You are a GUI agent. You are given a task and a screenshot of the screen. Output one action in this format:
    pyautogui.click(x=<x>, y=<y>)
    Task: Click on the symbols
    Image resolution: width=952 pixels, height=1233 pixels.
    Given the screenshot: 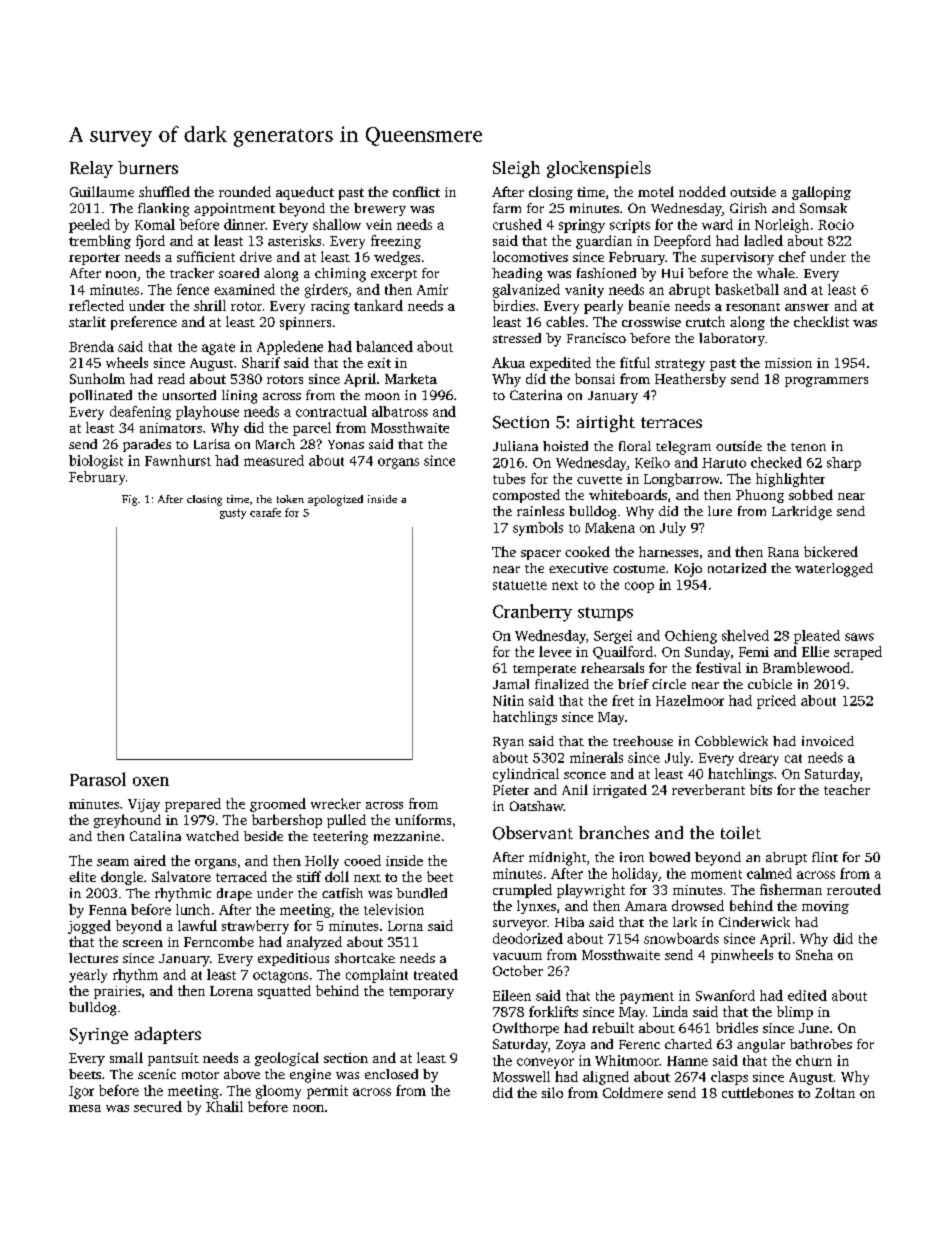 What is the action you would take?
    pyautogui.click(x=538, y=529)
